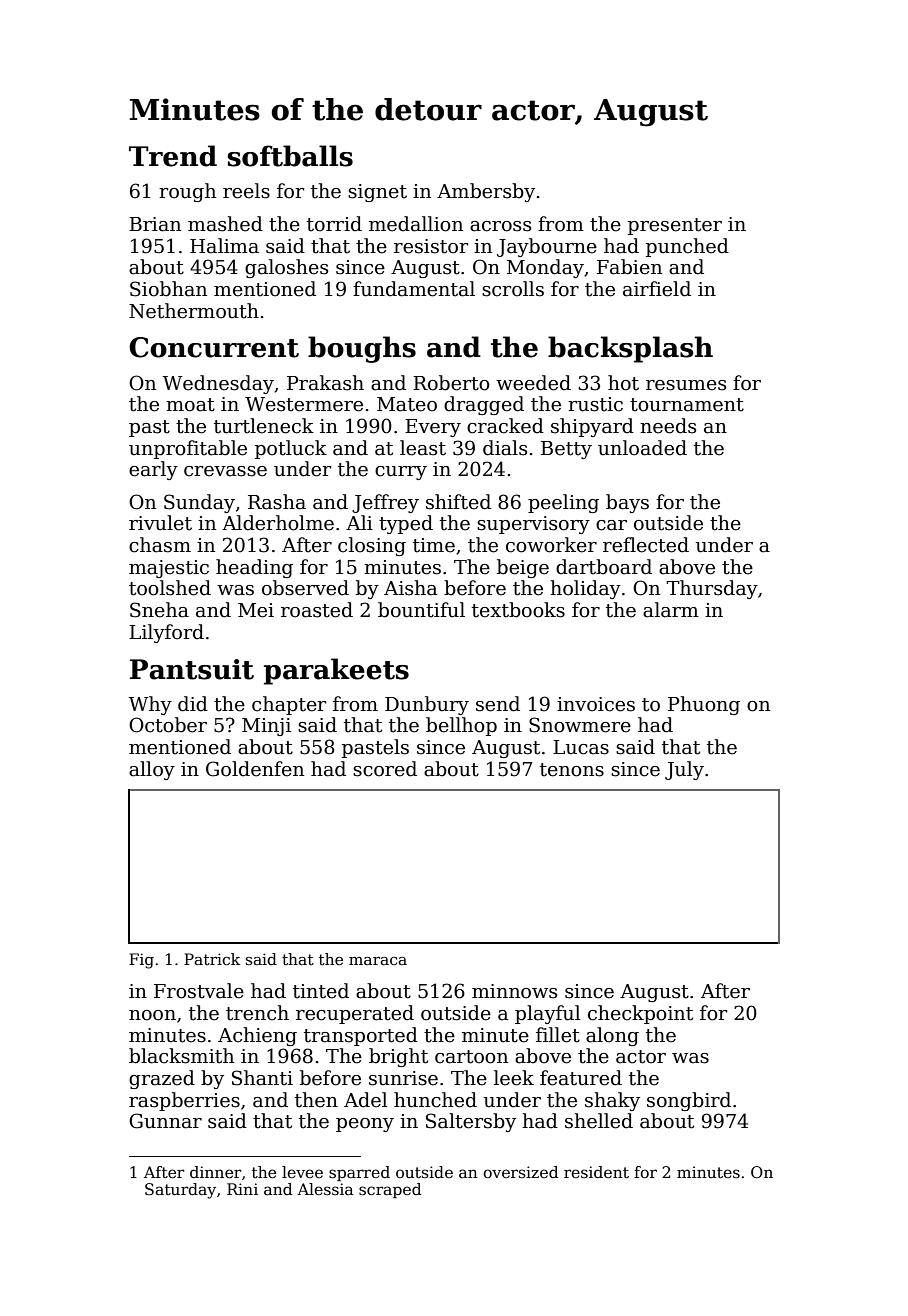 Image resolution: width=908 pixels, height=1316 pixels. I want to click on Nethermouth, so click(194, 311).
